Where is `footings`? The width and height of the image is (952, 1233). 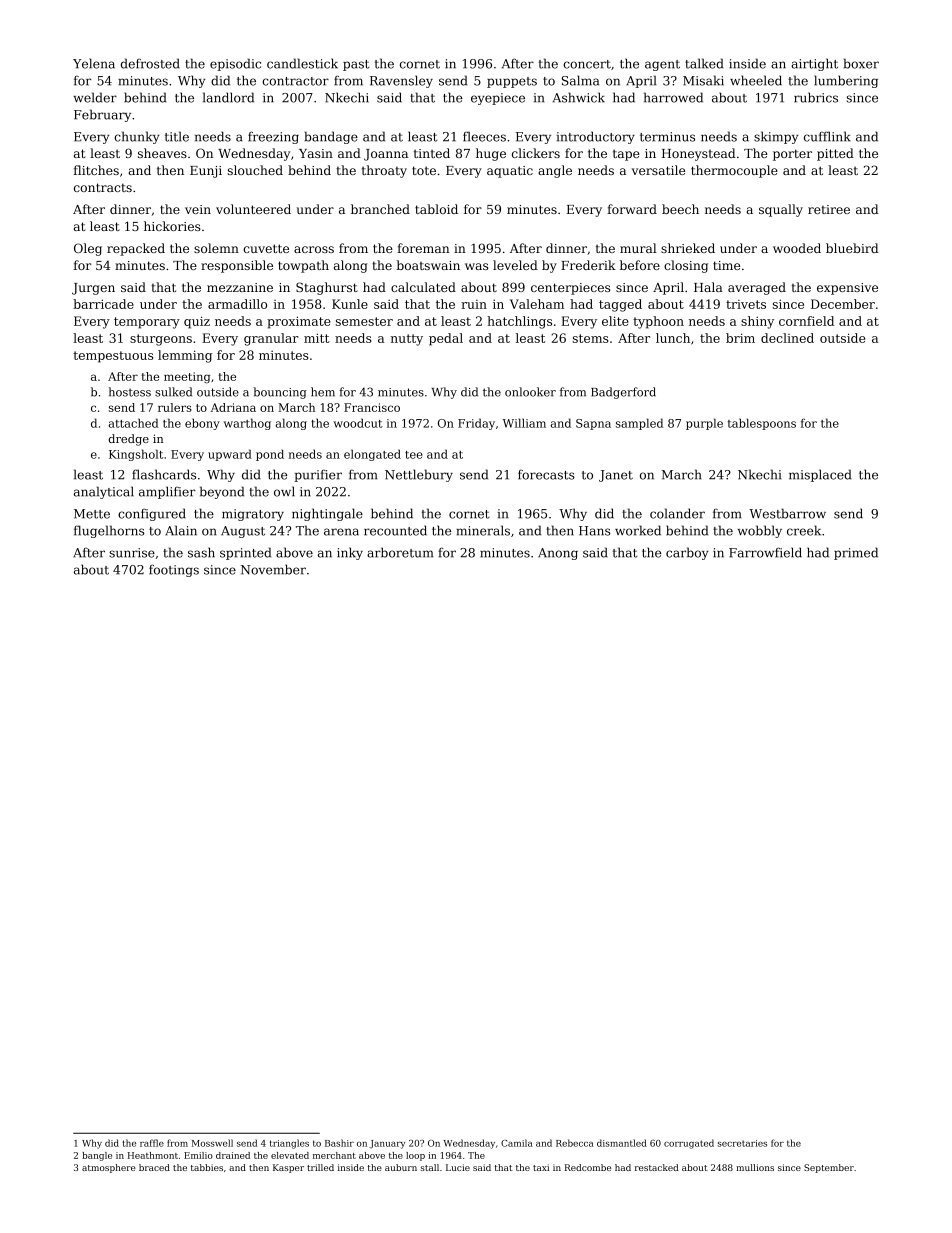
footings is located at coordinates (174, 570).
